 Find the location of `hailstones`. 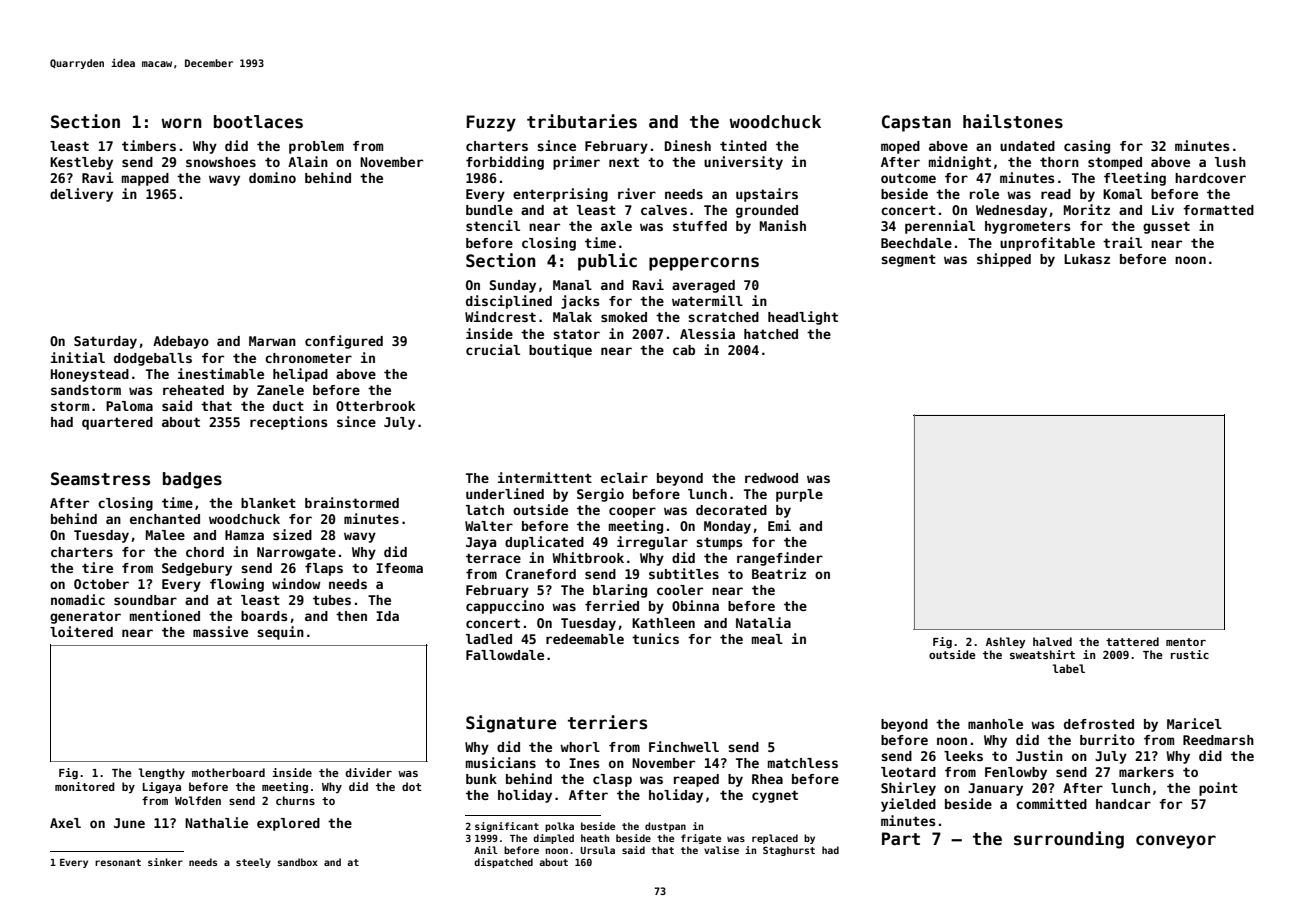

hailstones is located at coordinates (1013, 121).
